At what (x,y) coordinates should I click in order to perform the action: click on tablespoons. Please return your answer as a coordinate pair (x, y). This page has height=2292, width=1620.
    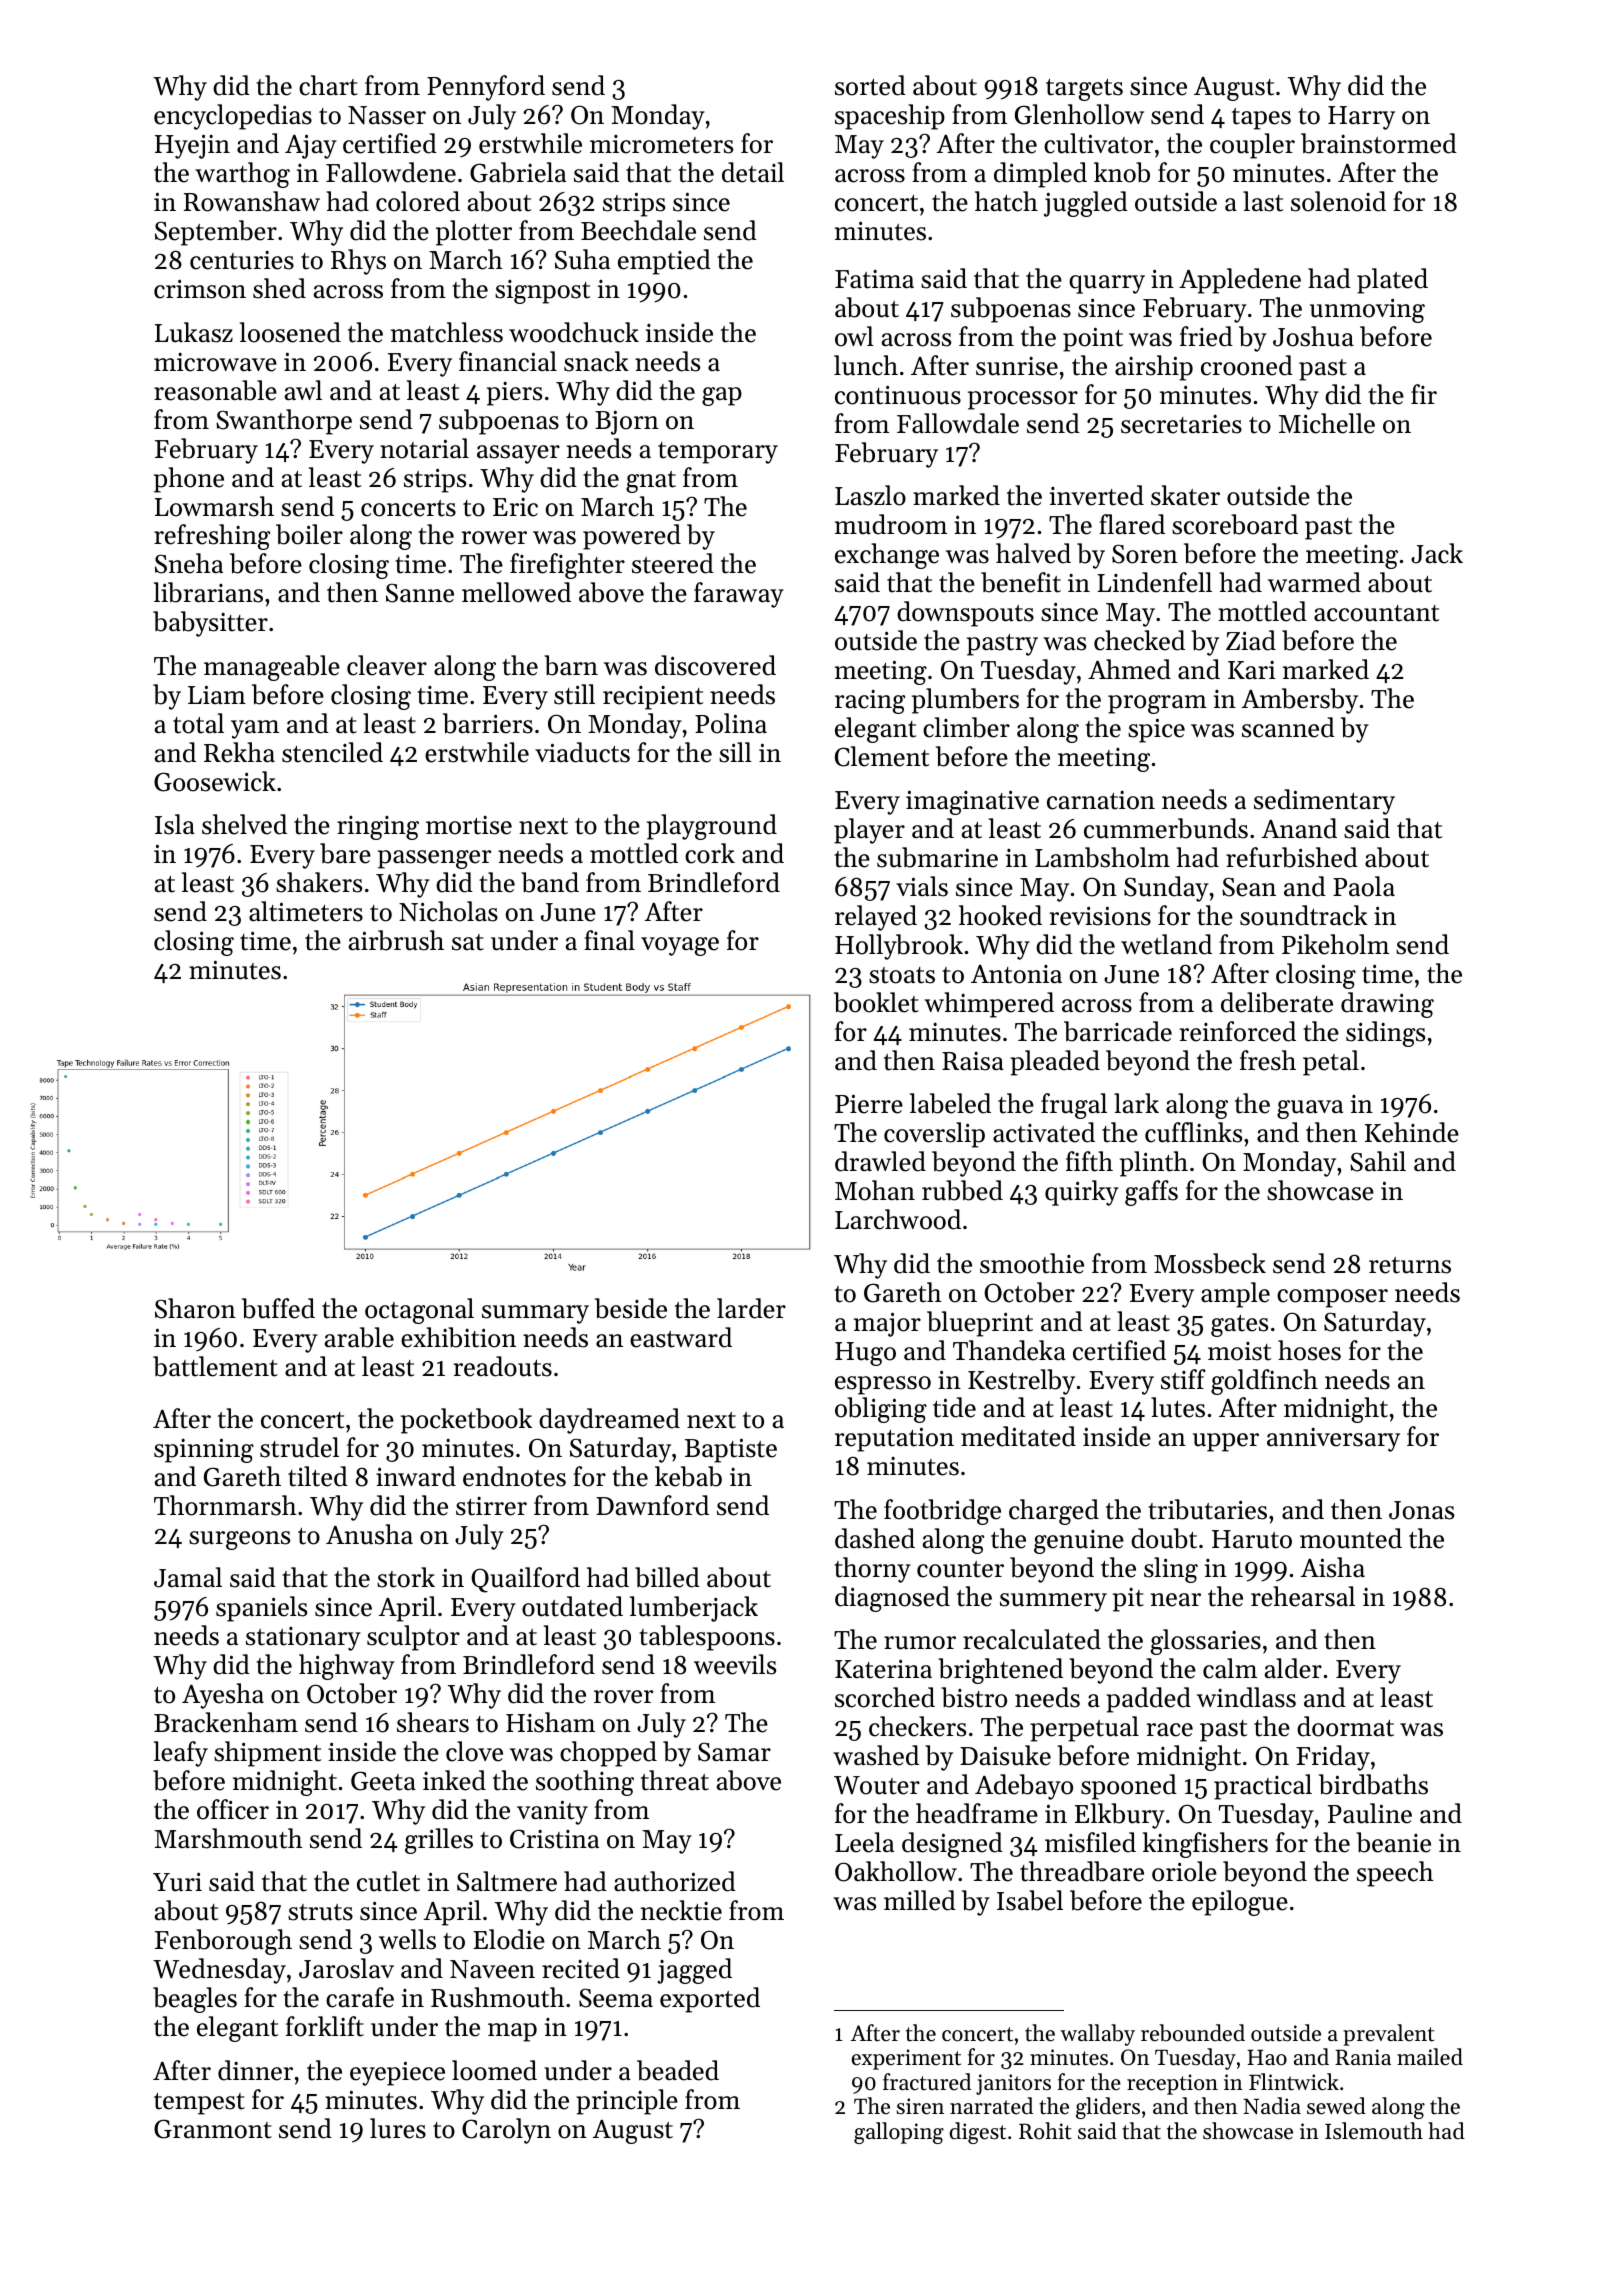
    Looking at the image, I should click on (707, 1638).
